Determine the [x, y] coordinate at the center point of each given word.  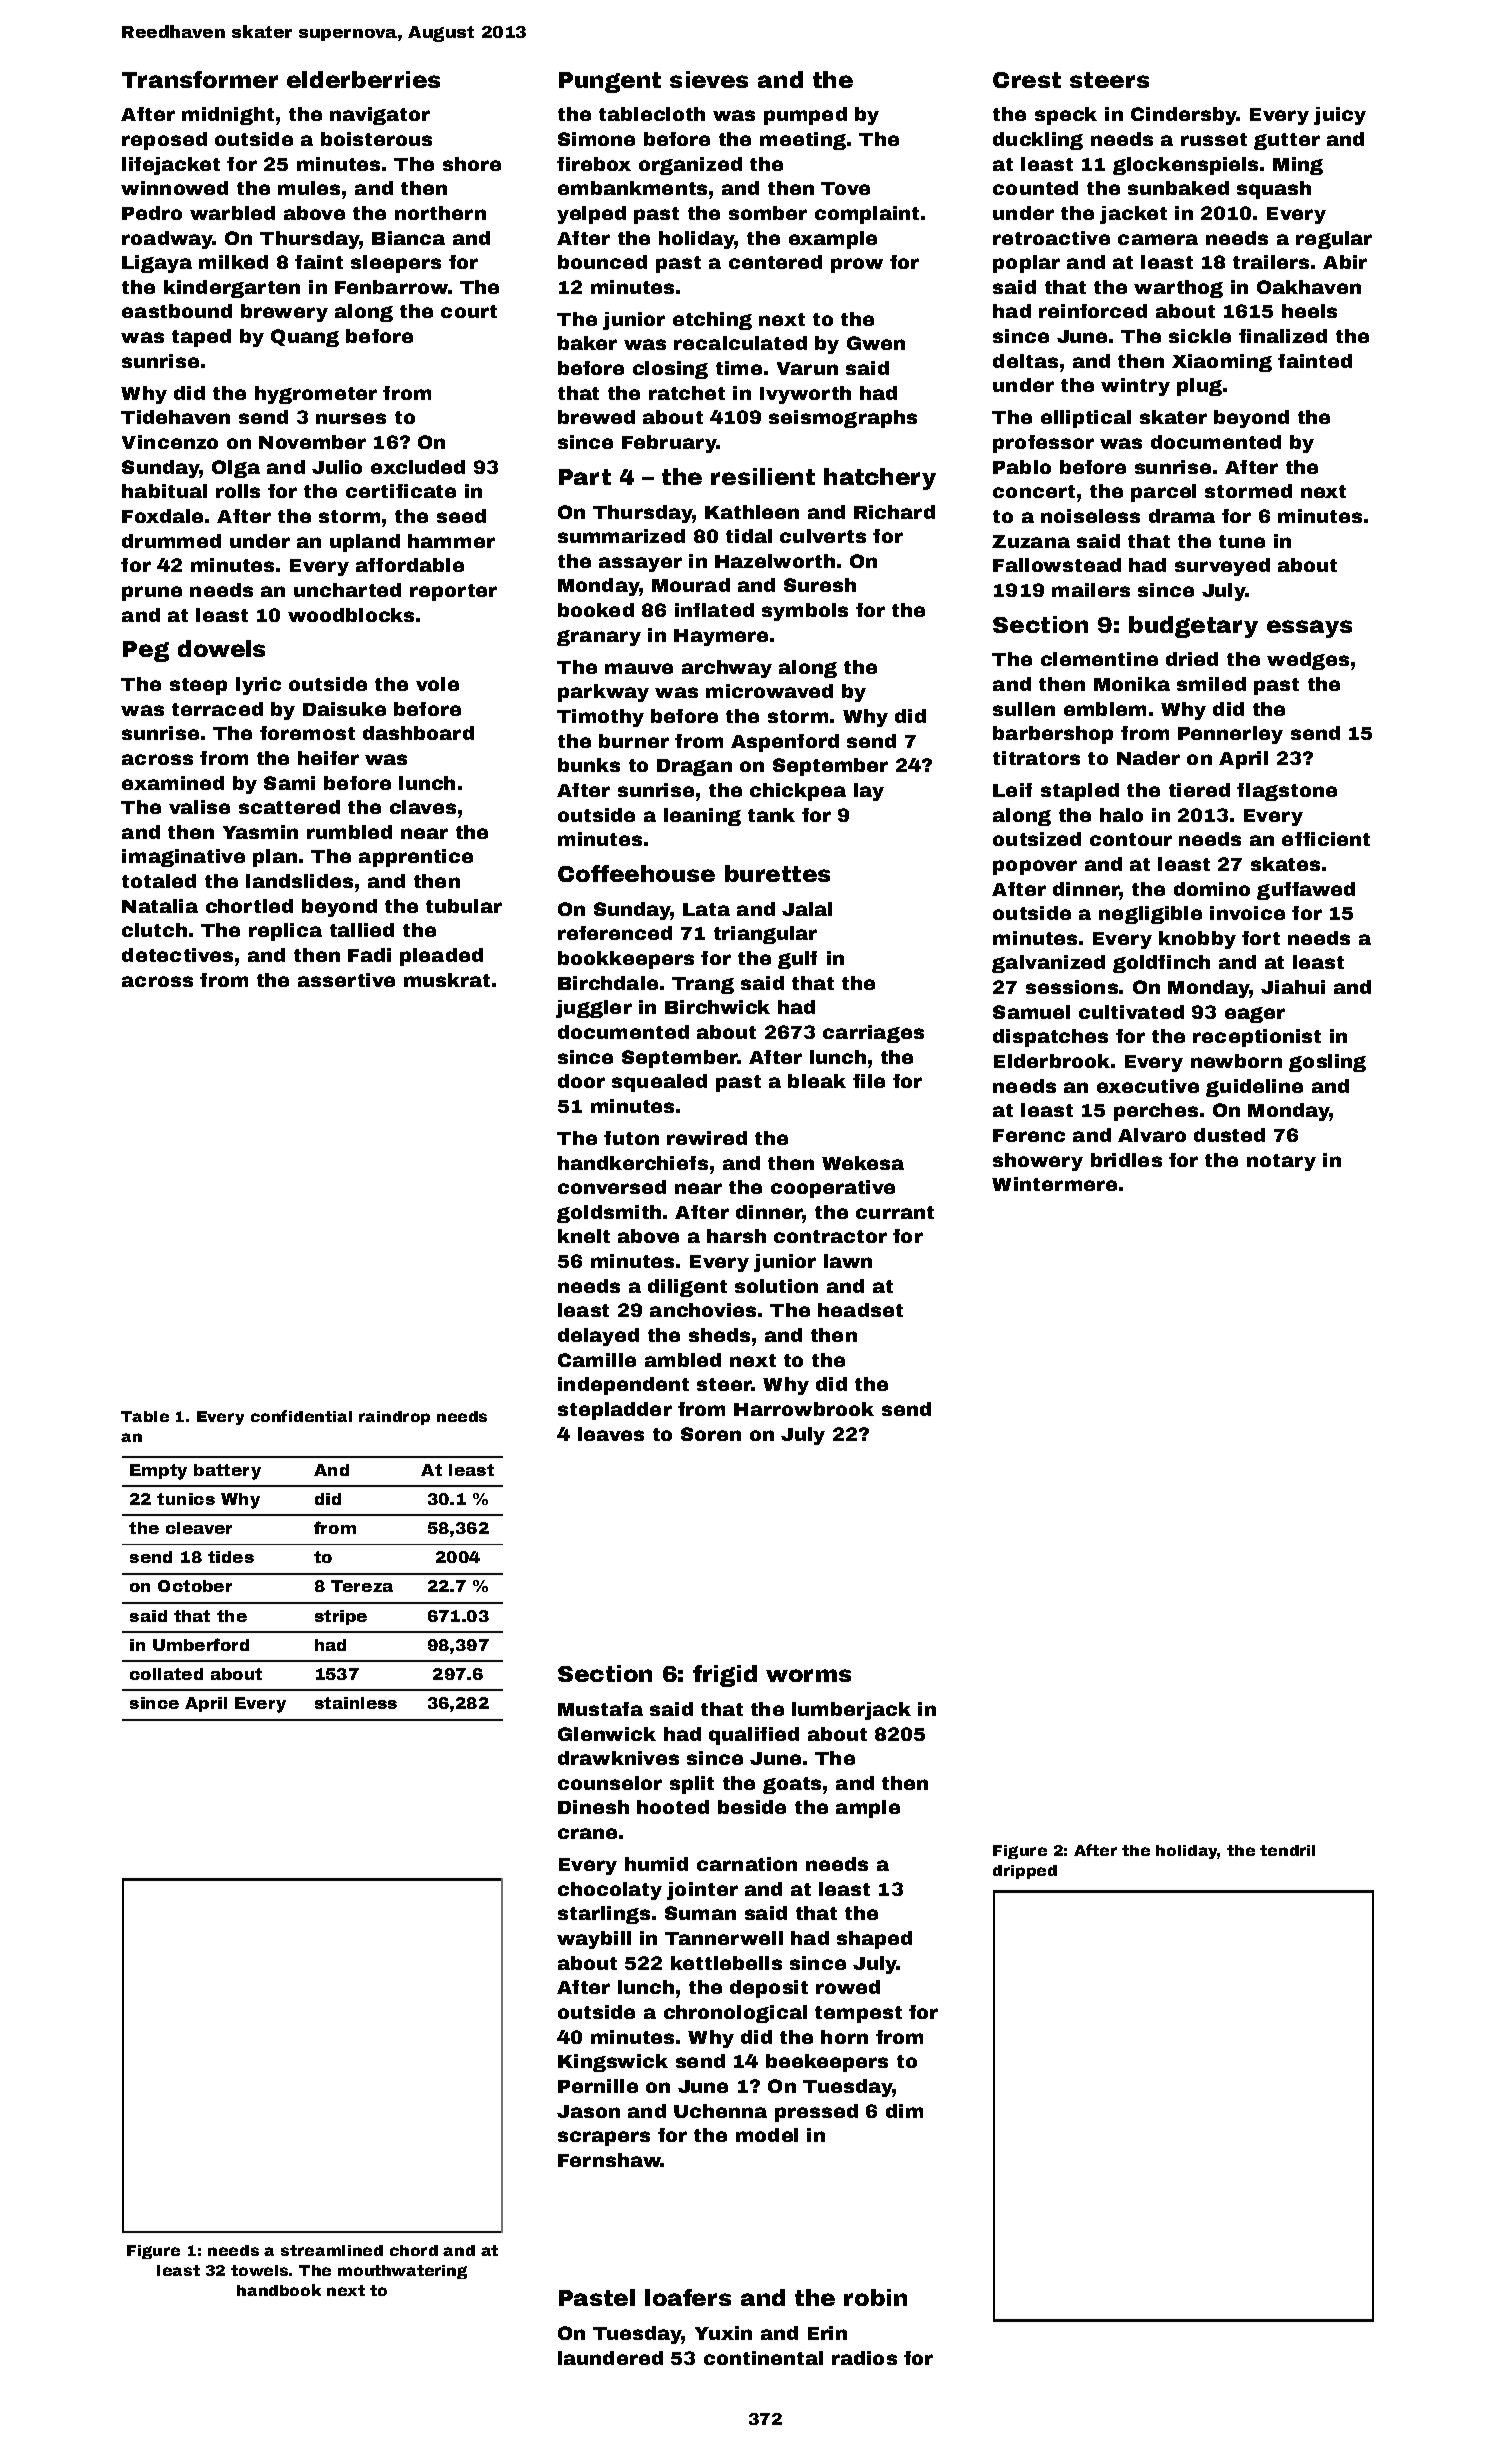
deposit [769, 1989]
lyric [258, 686]
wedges [1308, 661]
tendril [1287, 1850]
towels [259, 2270]
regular [1334, 240]
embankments [632, 188]
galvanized [1048, 964]
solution [776, 1286]
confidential [301, 1416]
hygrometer [316, 395]
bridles [1126, 1160]
